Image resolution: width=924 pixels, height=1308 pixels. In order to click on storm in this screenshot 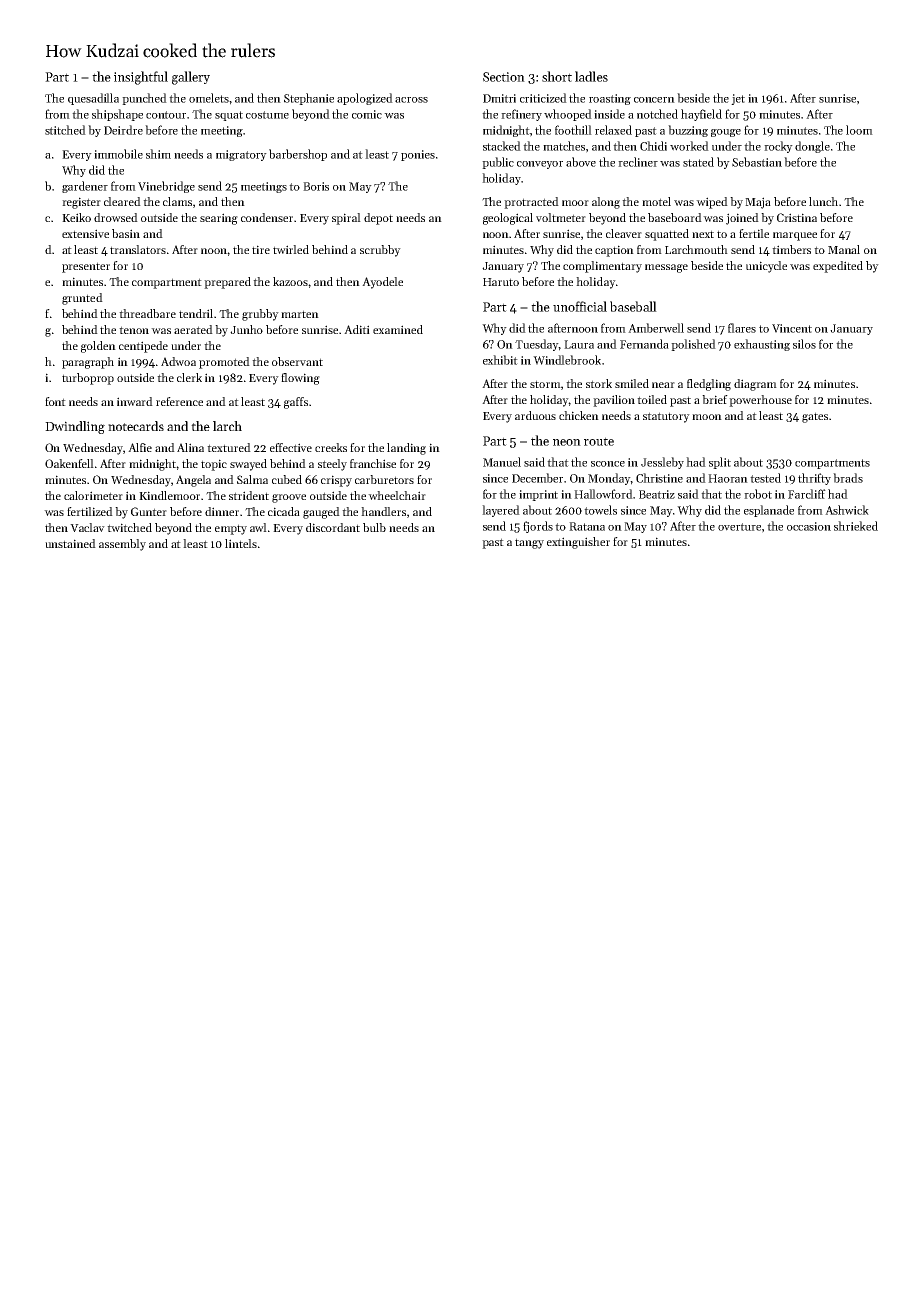, I will do `click(545, 384)`.
